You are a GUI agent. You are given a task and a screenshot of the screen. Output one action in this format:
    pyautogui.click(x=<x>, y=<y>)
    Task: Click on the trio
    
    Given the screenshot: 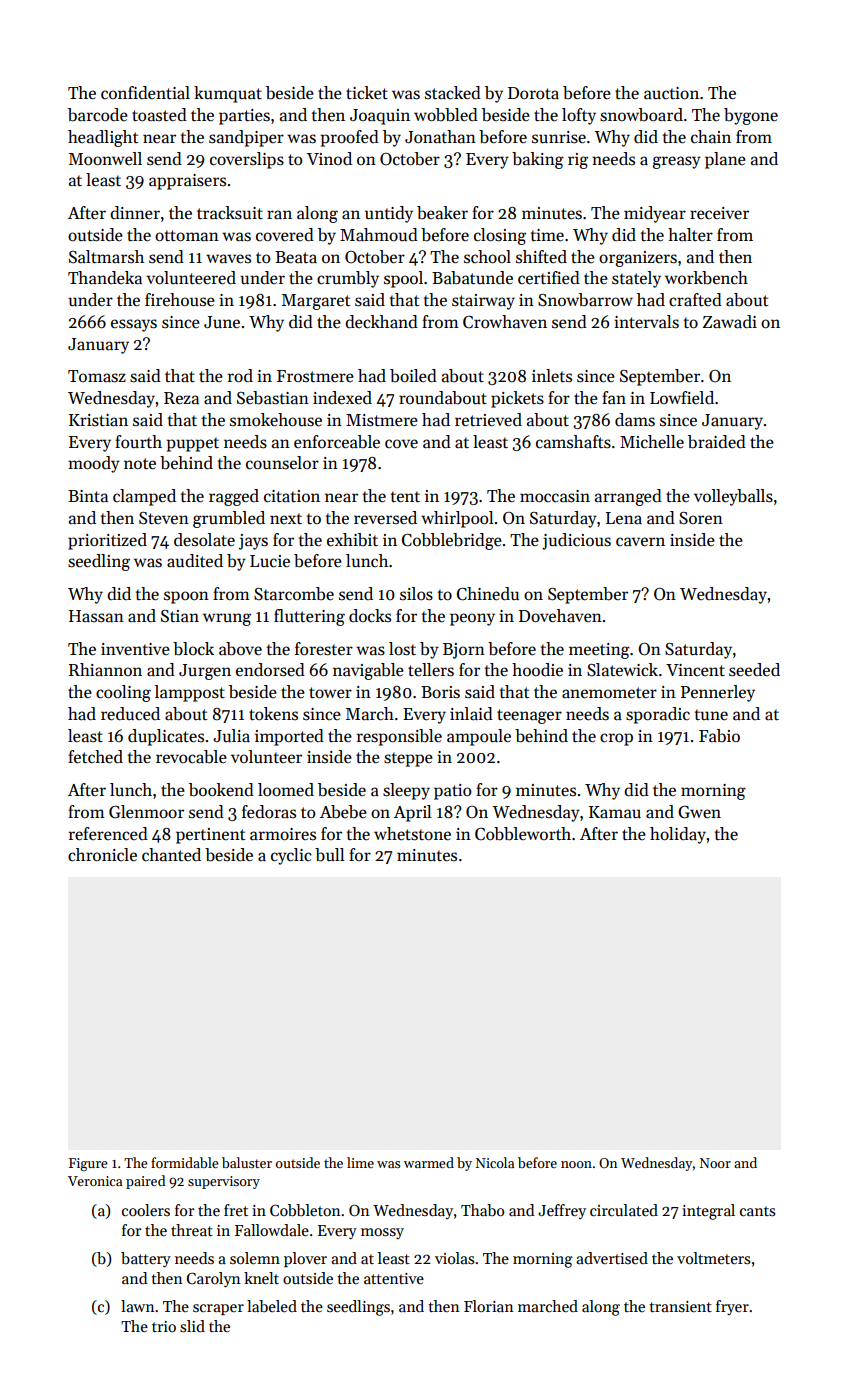 What is the action you would take?
    pyautogui.click(x=164, y=1326)
